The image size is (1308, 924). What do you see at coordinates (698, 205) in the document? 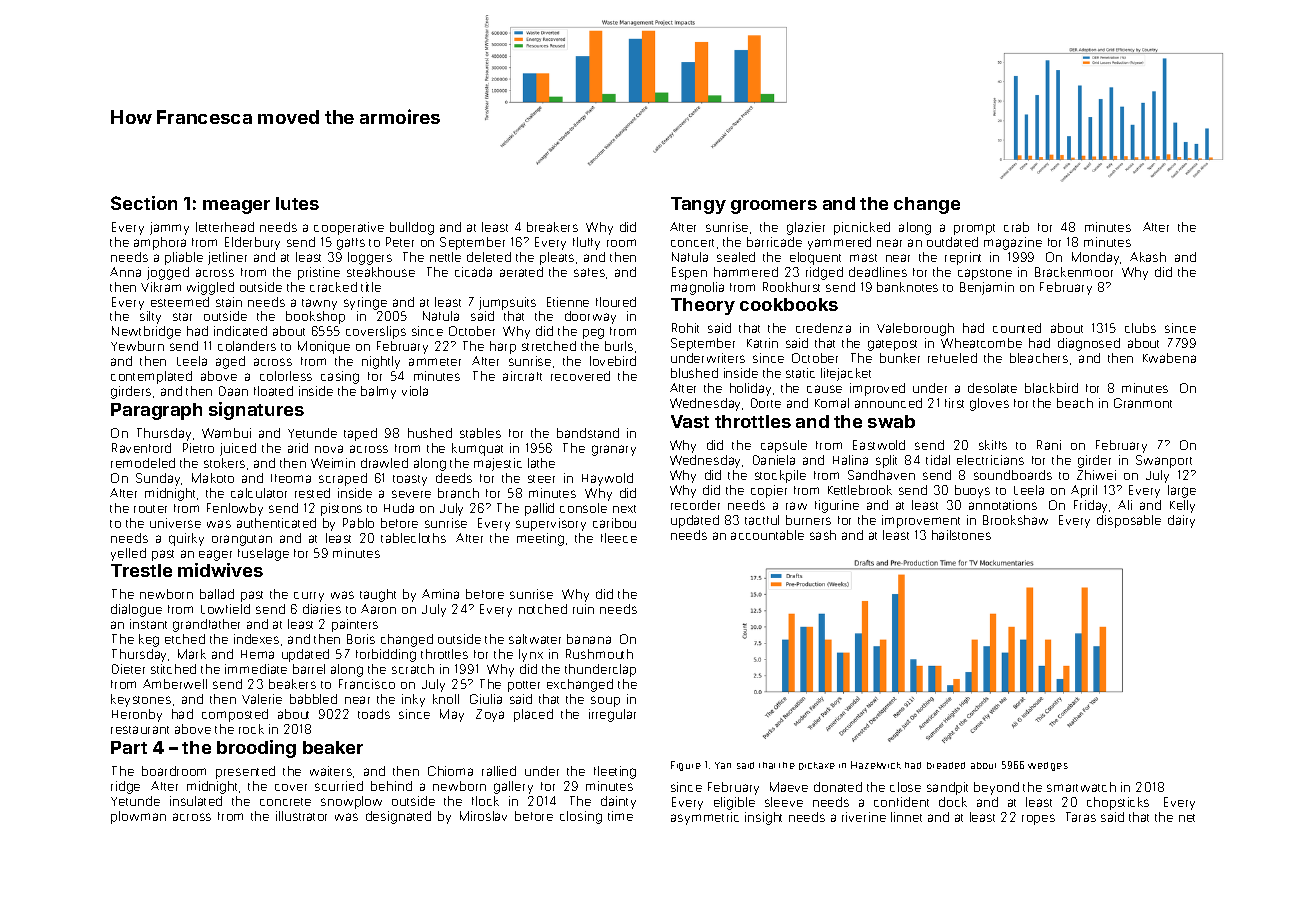
I see `Tangy` at bounding box center [698, 205].
